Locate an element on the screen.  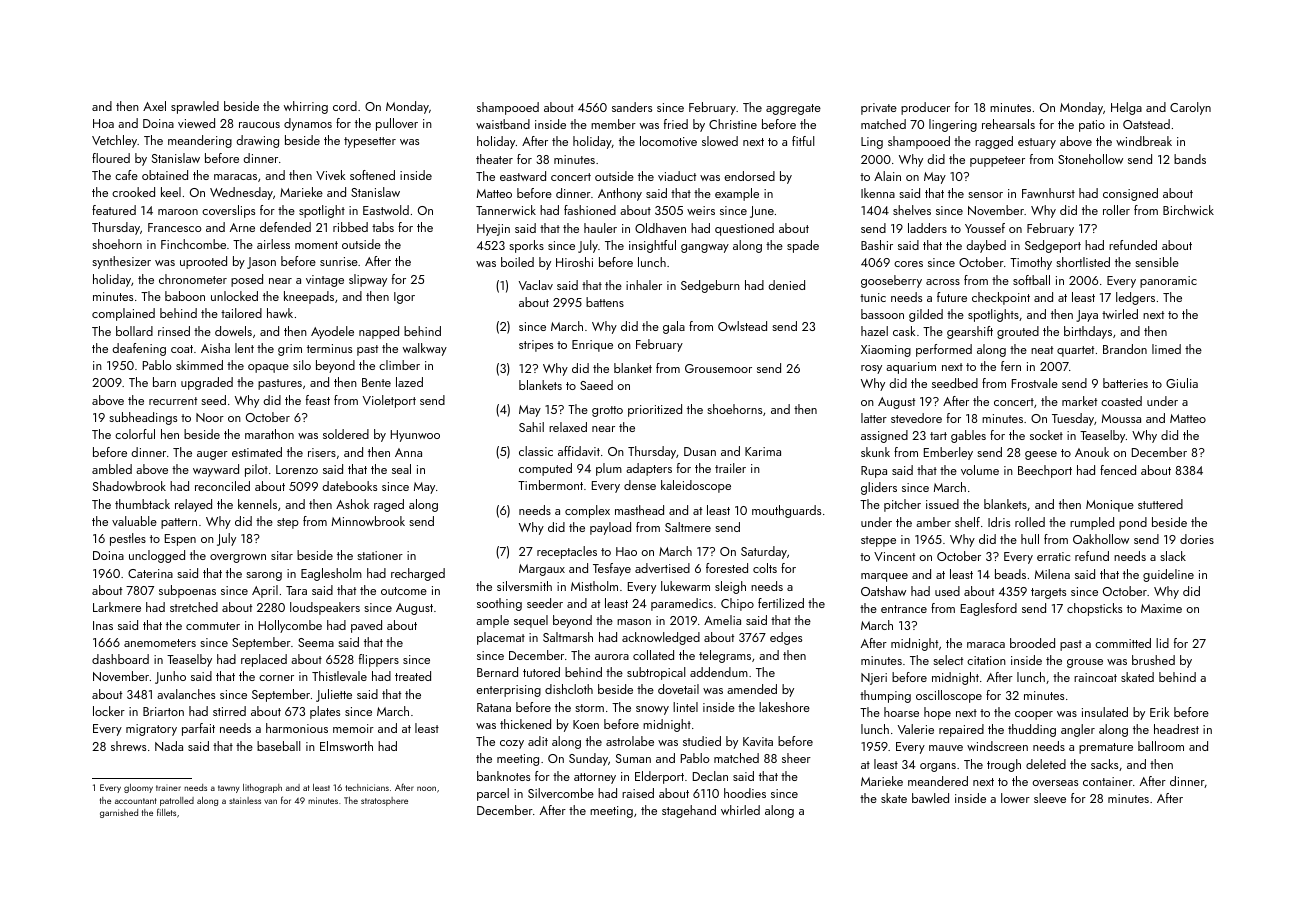
stratosphere is located at coordinates (384, 801).
